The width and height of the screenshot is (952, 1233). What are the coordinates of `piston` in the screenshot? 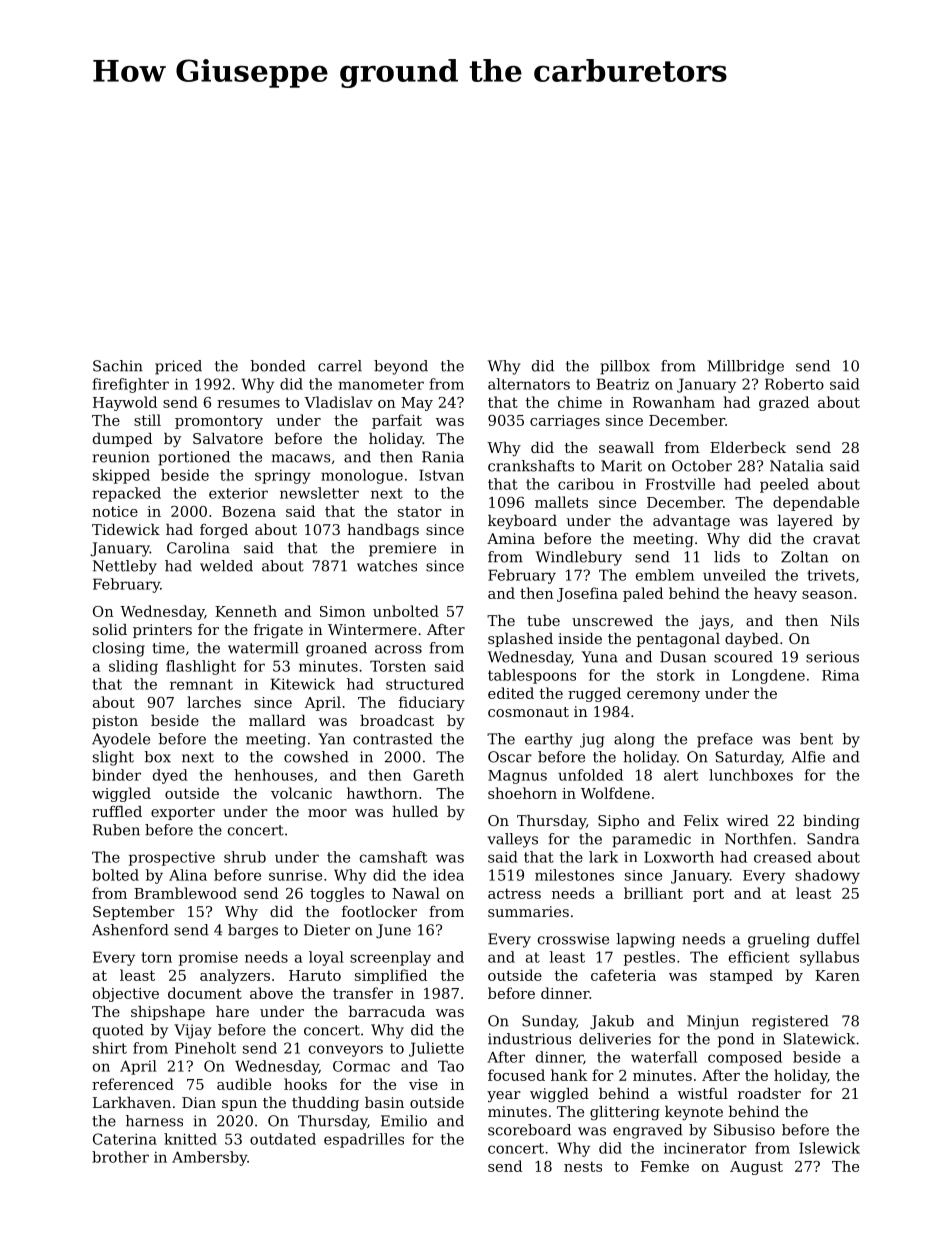 It's located at (115, 722).
